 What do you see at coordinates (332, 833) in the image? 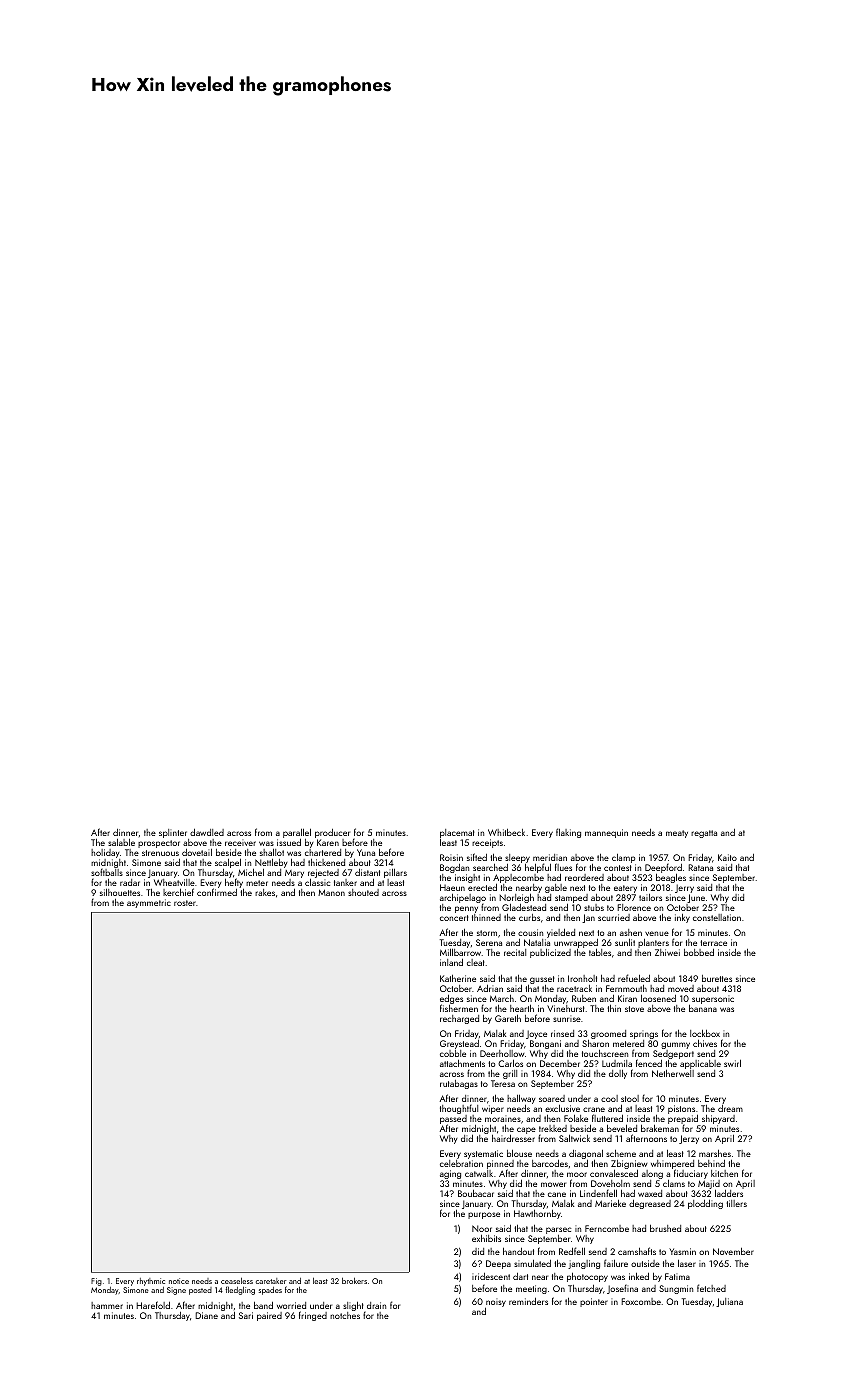
I see `producer` at bounding box center [332, 833].
